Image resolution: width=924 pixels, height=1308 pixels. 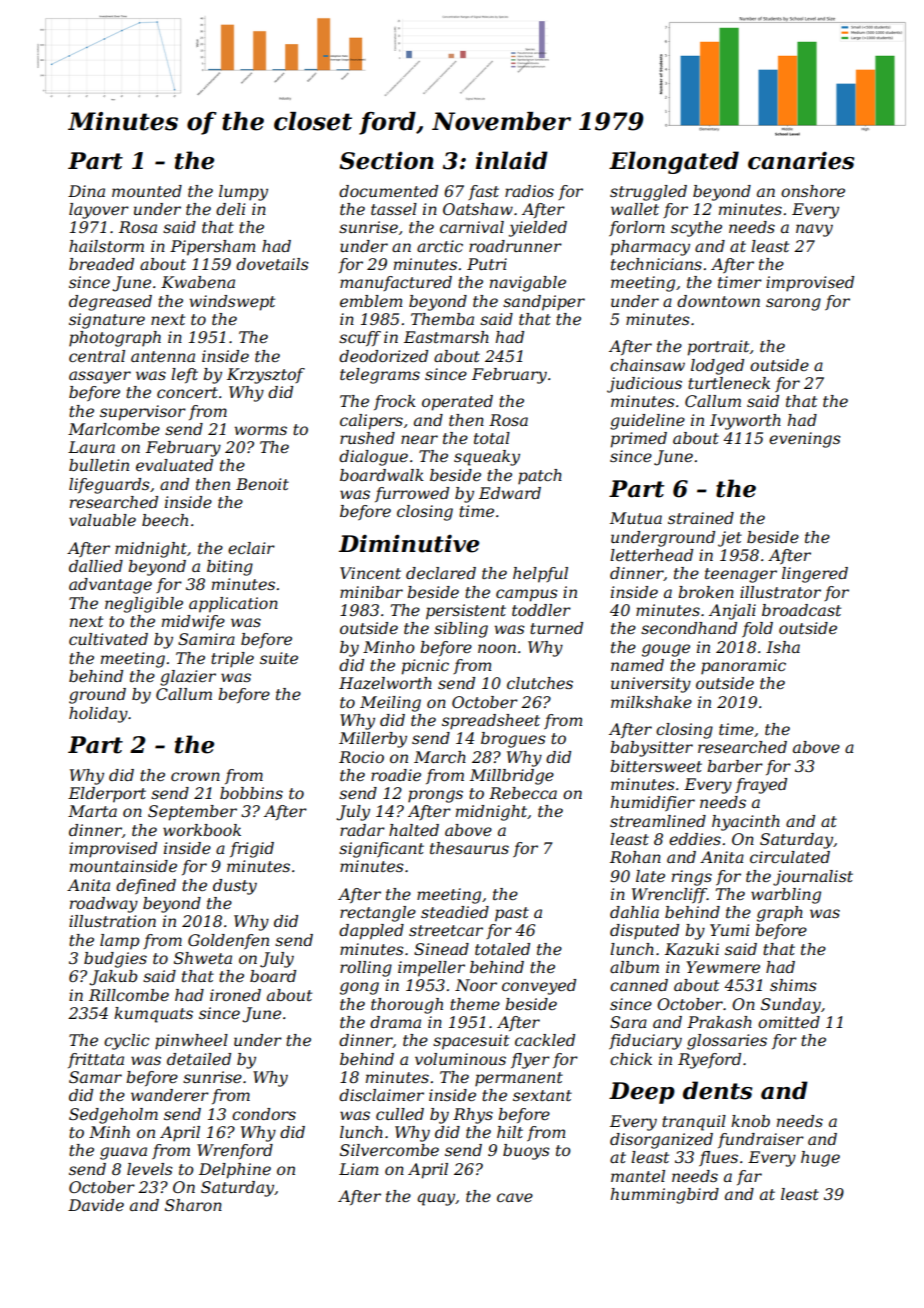 I want to click on broken, so click(x=706, y=592).
